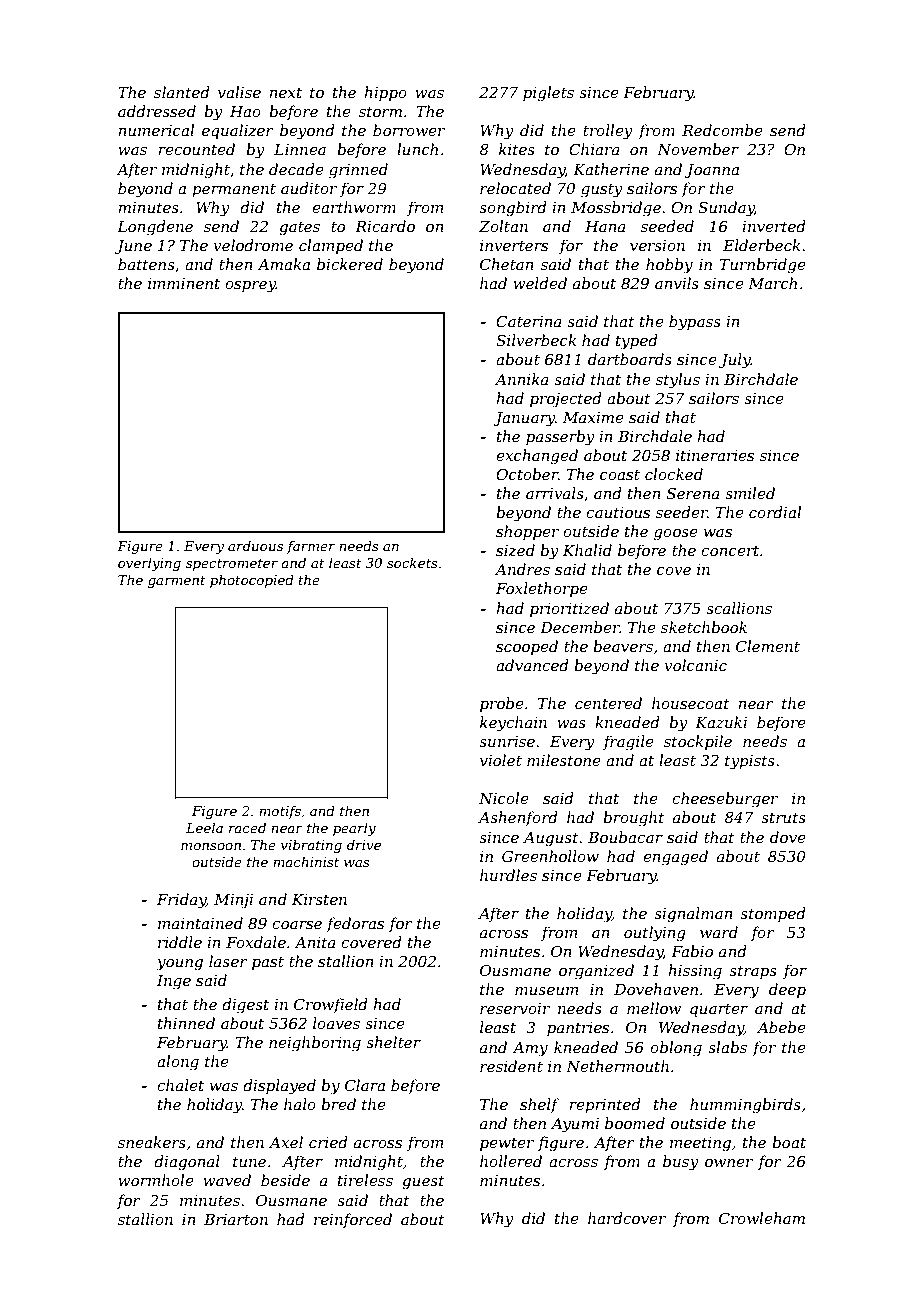 This screenshot has width=924, height=1308. I want to click on Leela, so click(204, 827).
